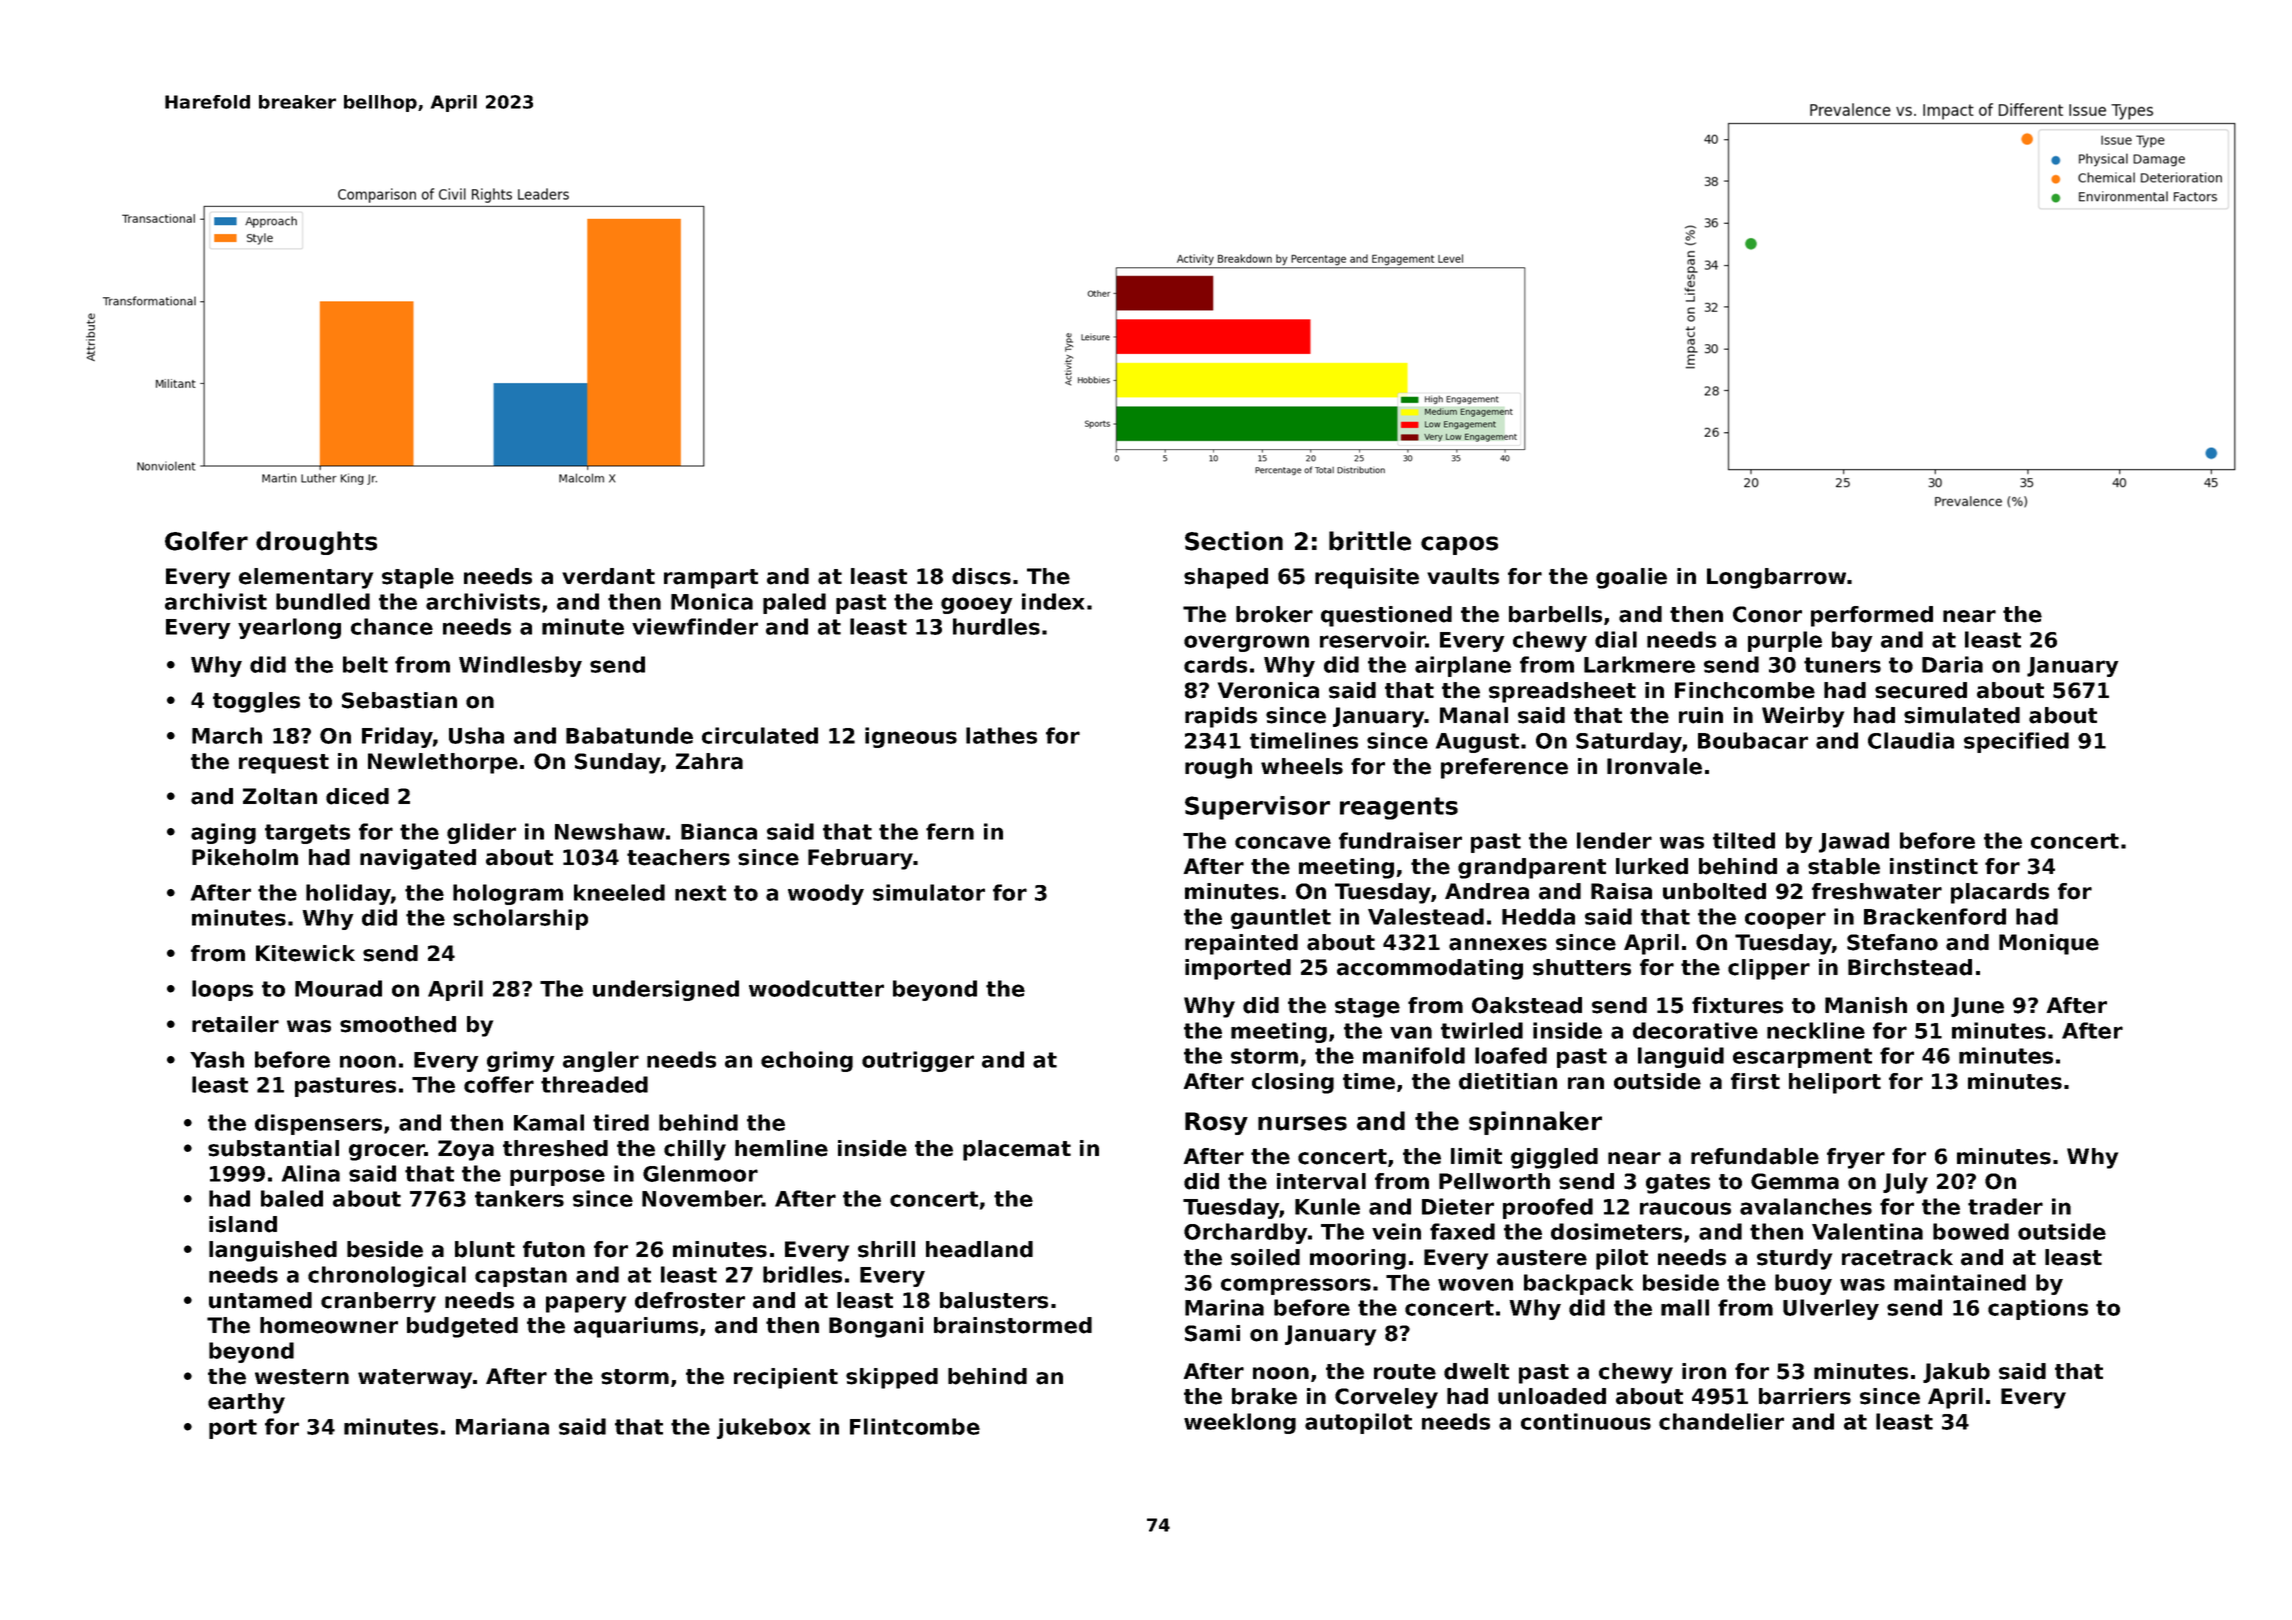 The image size is (2292, 1620). Describe the element at coordinates (329, 1325) in the screenshot. I see `homeowner` at that location.
